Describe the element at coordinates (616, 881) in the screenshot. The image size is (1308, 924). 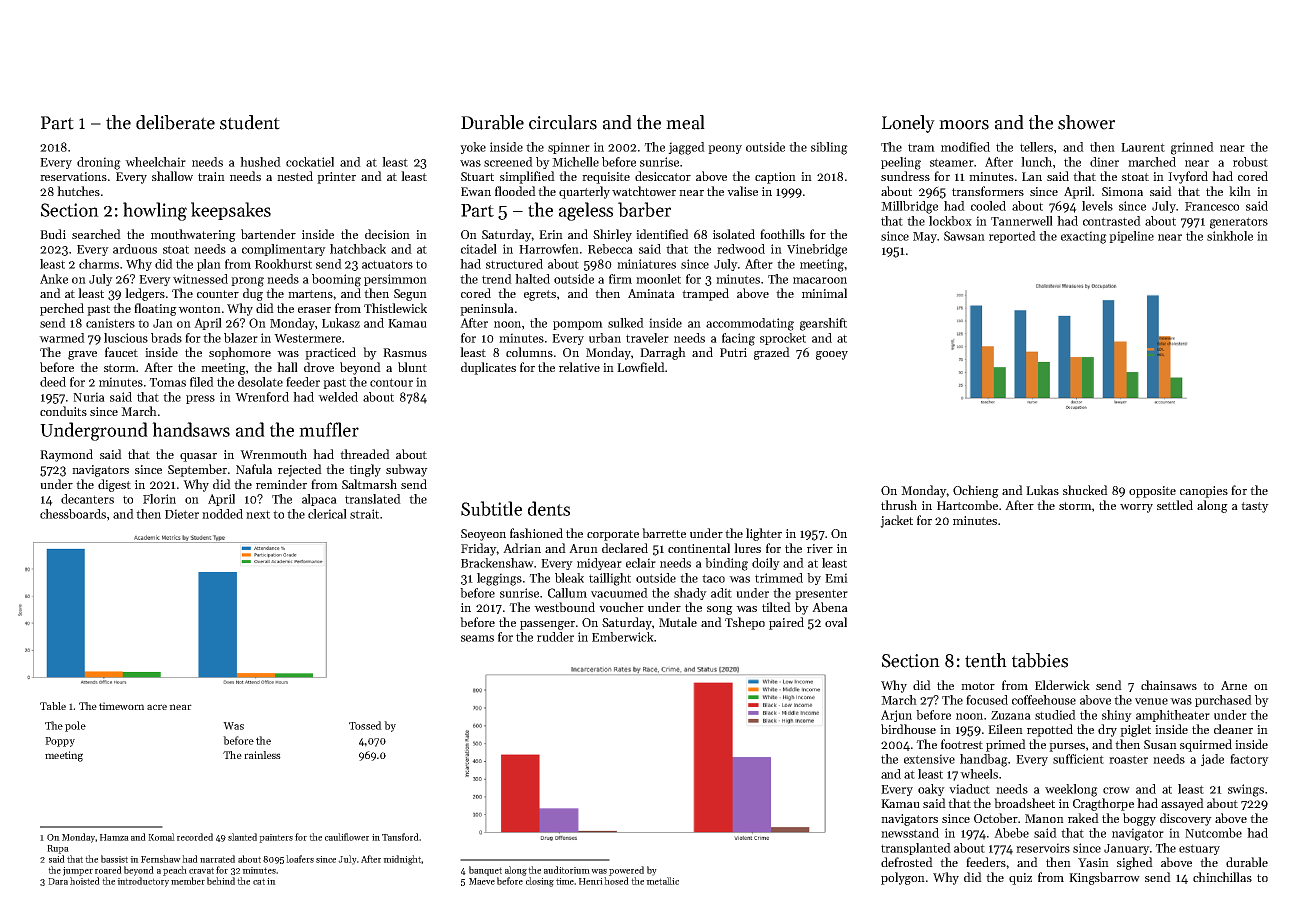
I see `hosed` at that location.
